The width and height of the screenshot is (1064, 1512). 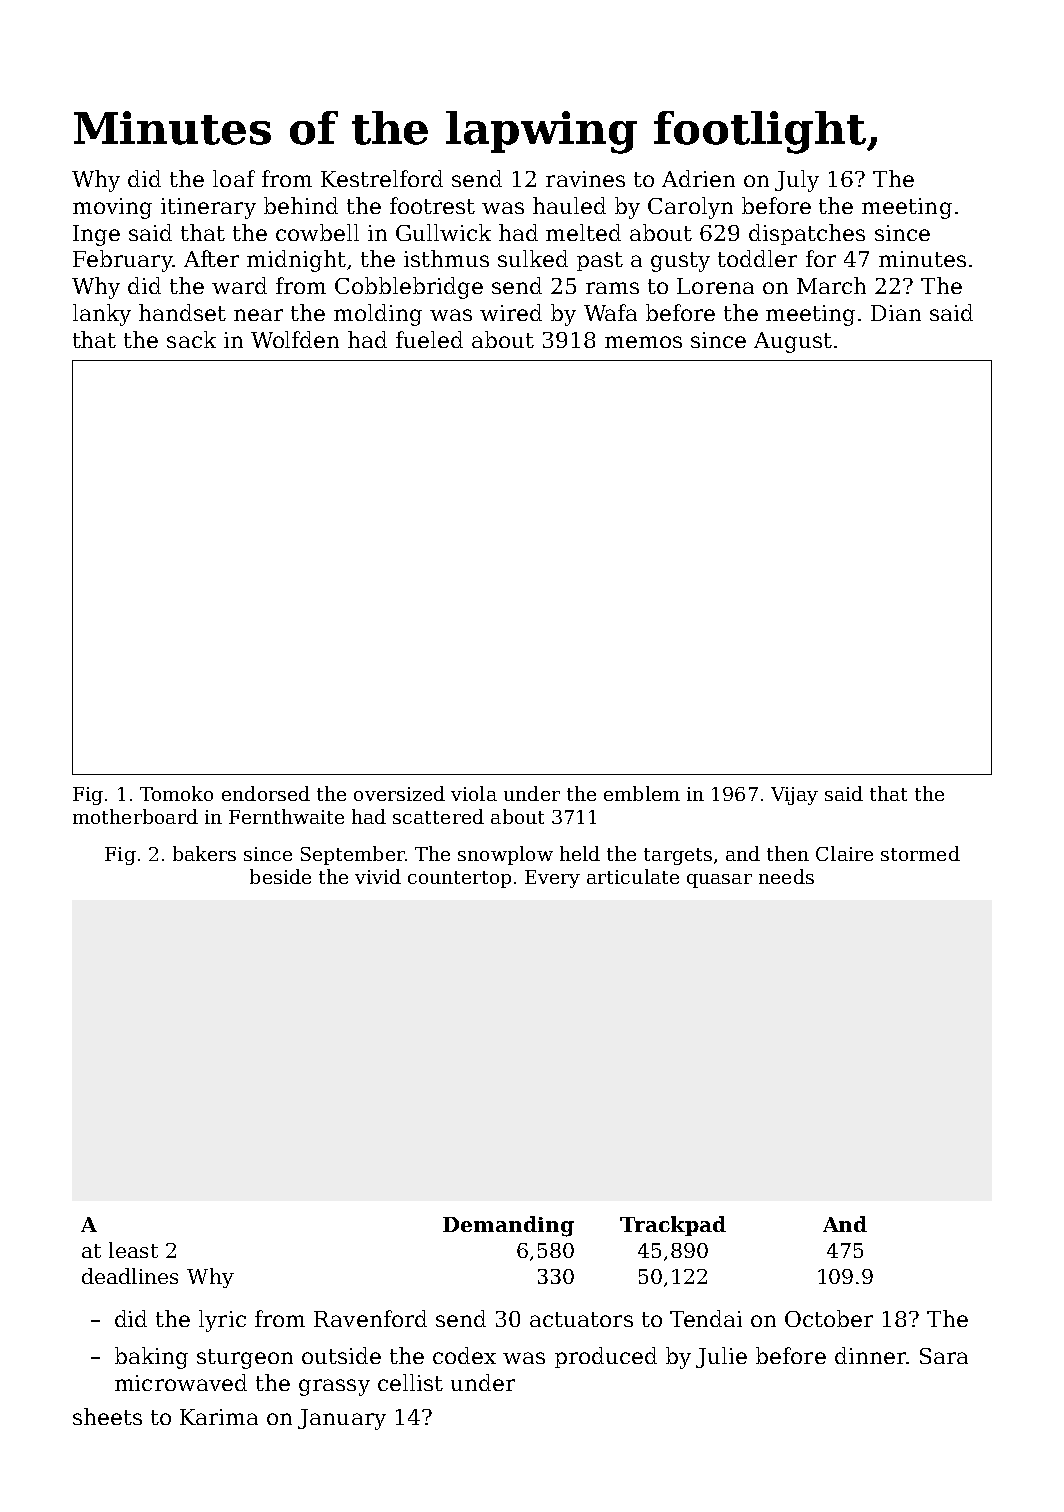 What do you see at coordinates (191, 339) in the screenshot?
I see `sack` at bounding box center [191, 339].
